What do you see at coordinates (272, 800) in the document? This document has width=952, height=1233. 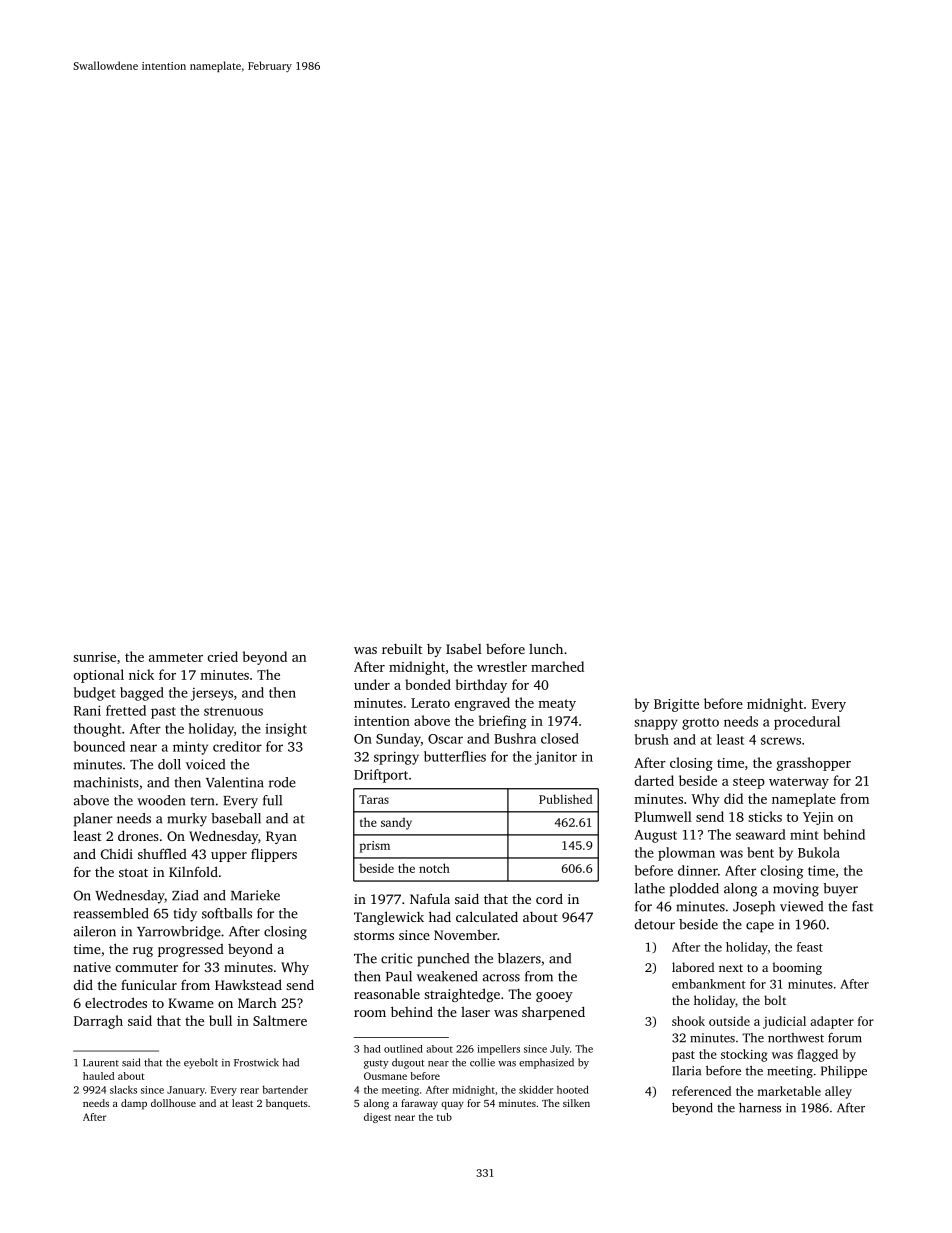 I see `full` at bounding box center [272, 800].
